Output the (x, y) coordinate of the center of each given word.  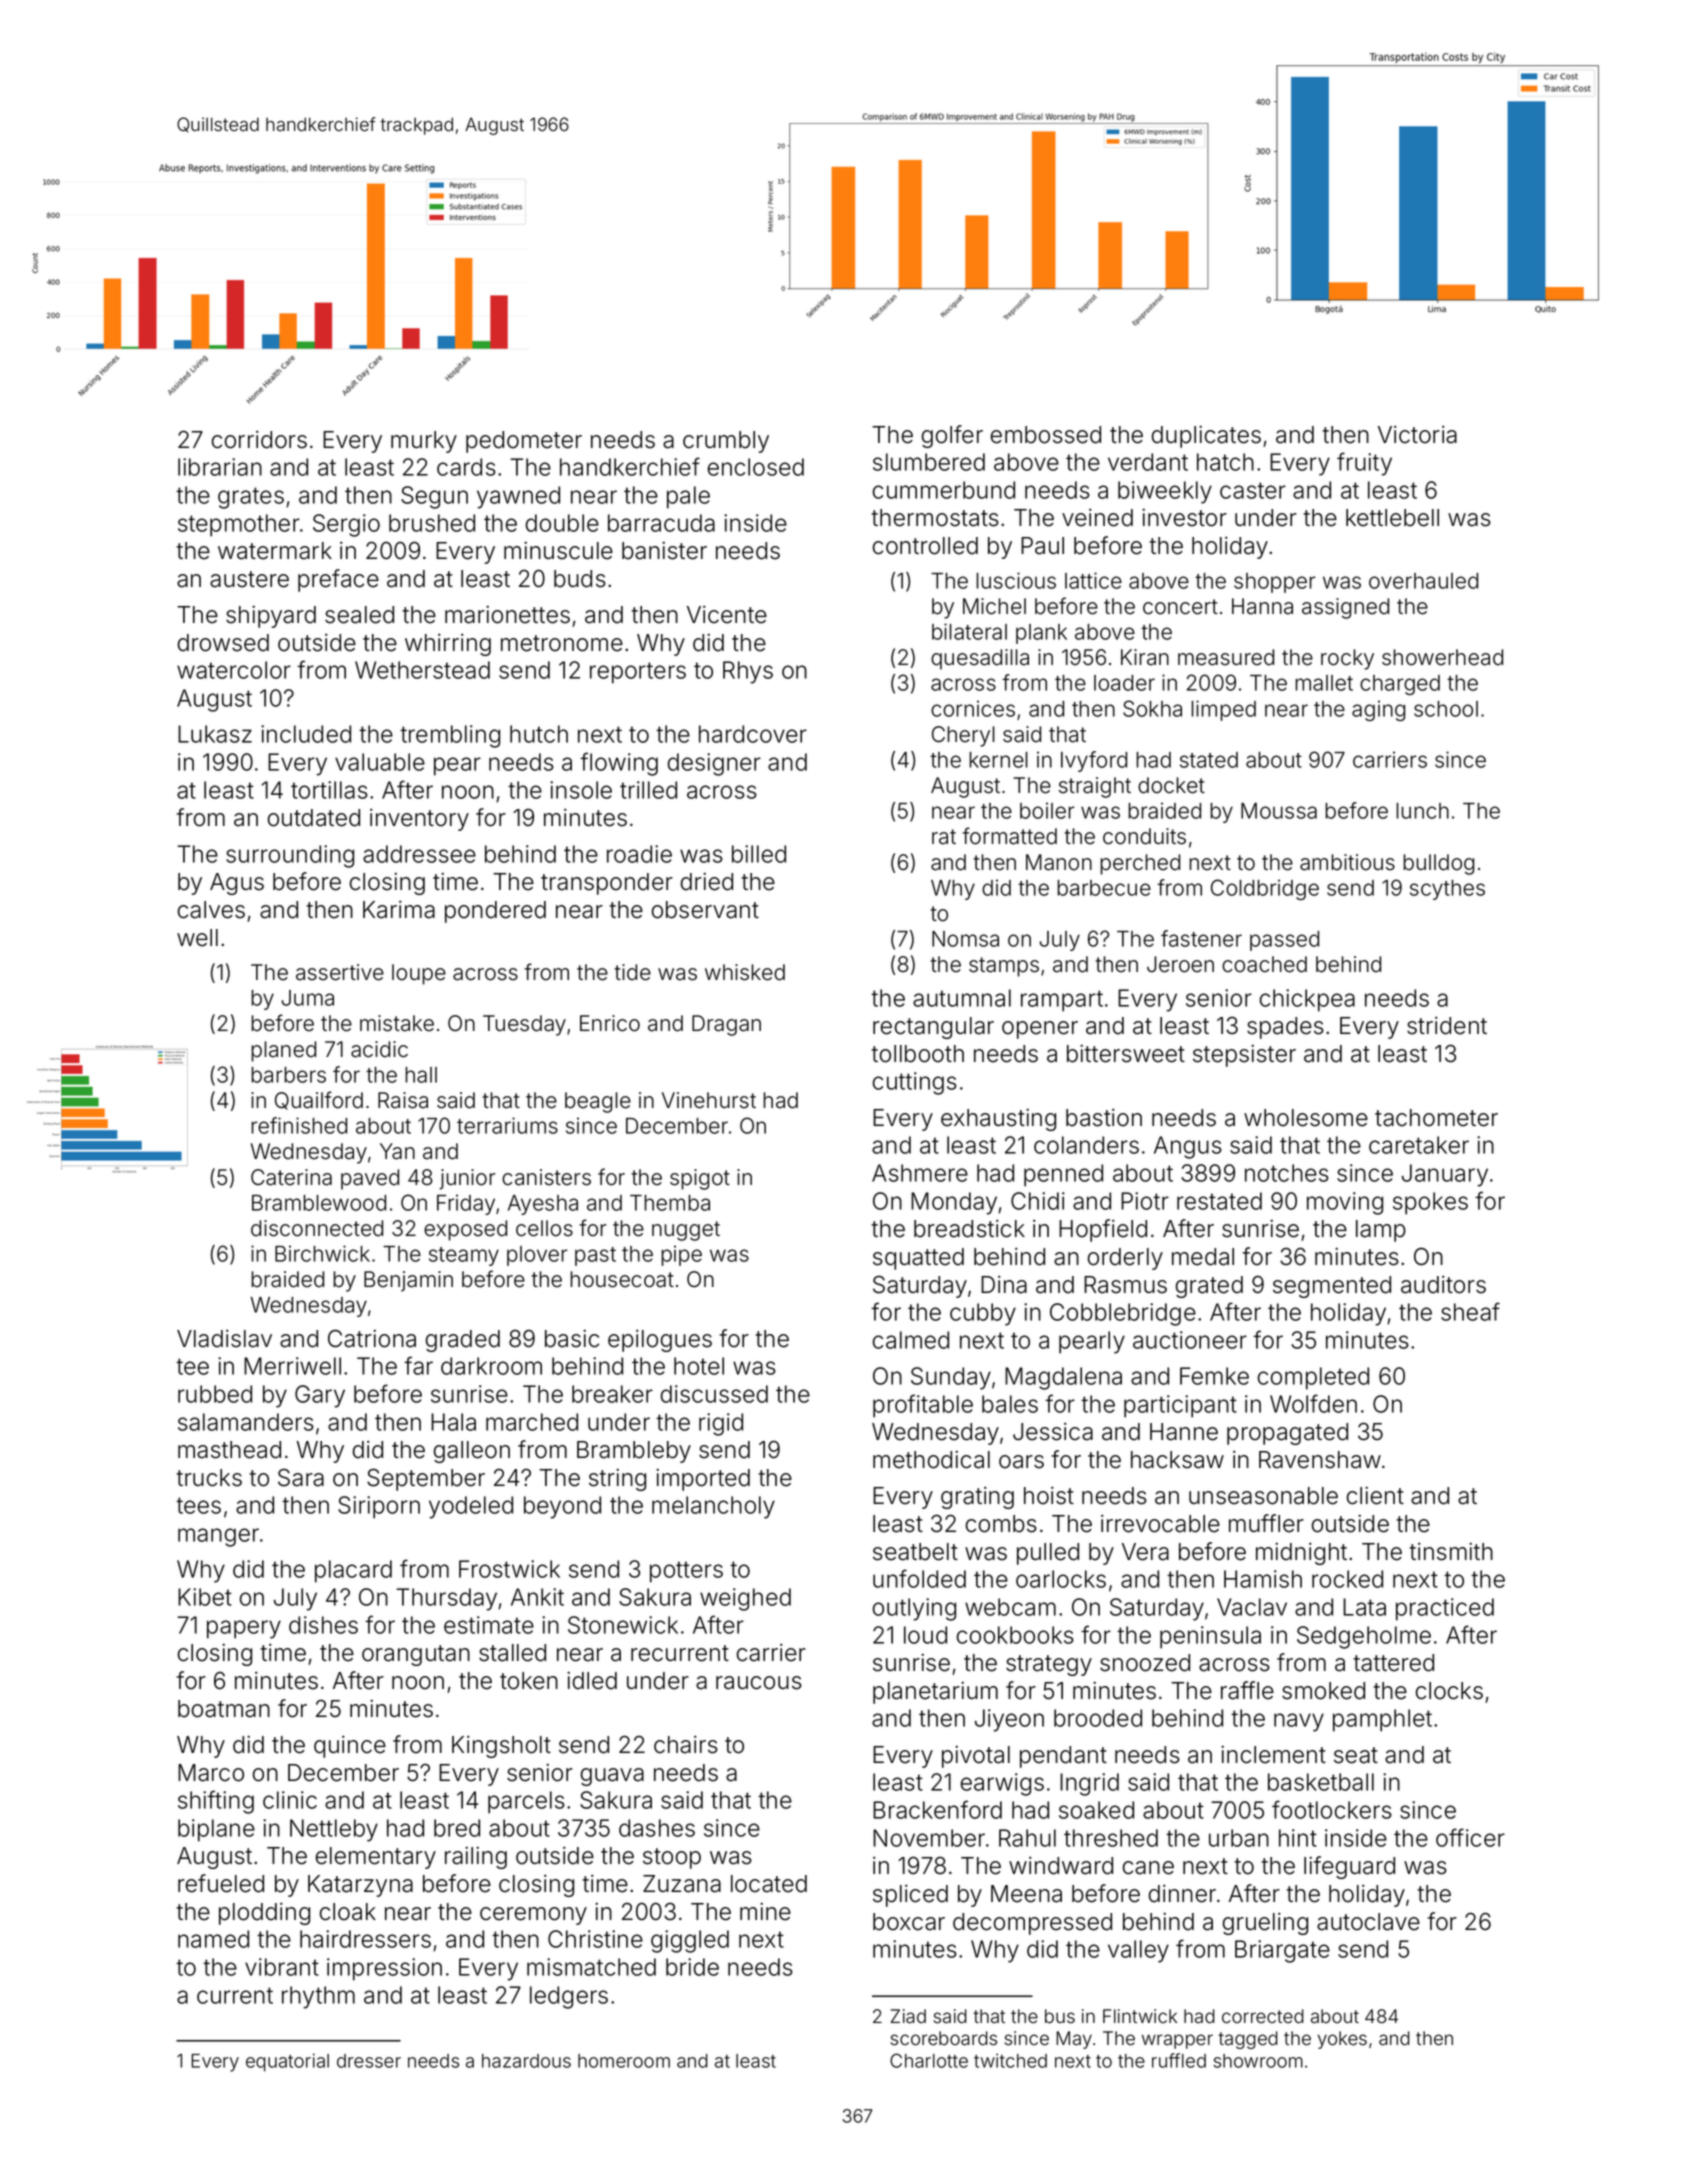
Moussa (1279, 811)
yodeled (471, 1507)
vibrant (282, 1967)
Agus (237, 884)
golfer (952, 436)
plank (1041, 634)
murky (424, 442)
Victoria (1417, 435)
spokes (1430, 1203)
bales (1010, 1404)
